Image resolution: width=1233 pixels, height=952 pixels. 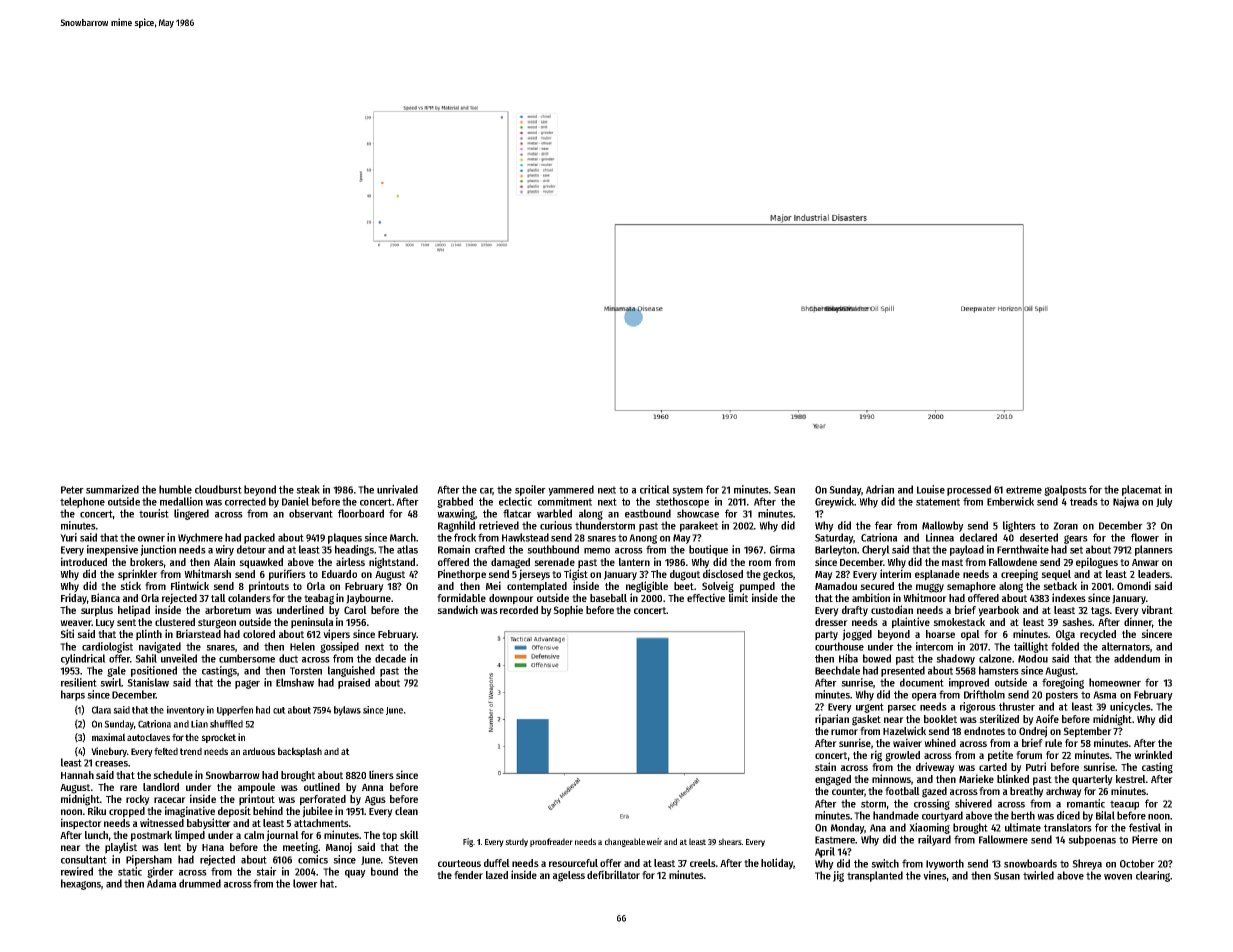 I want to click on lingered, so click(x=191, y=514).
